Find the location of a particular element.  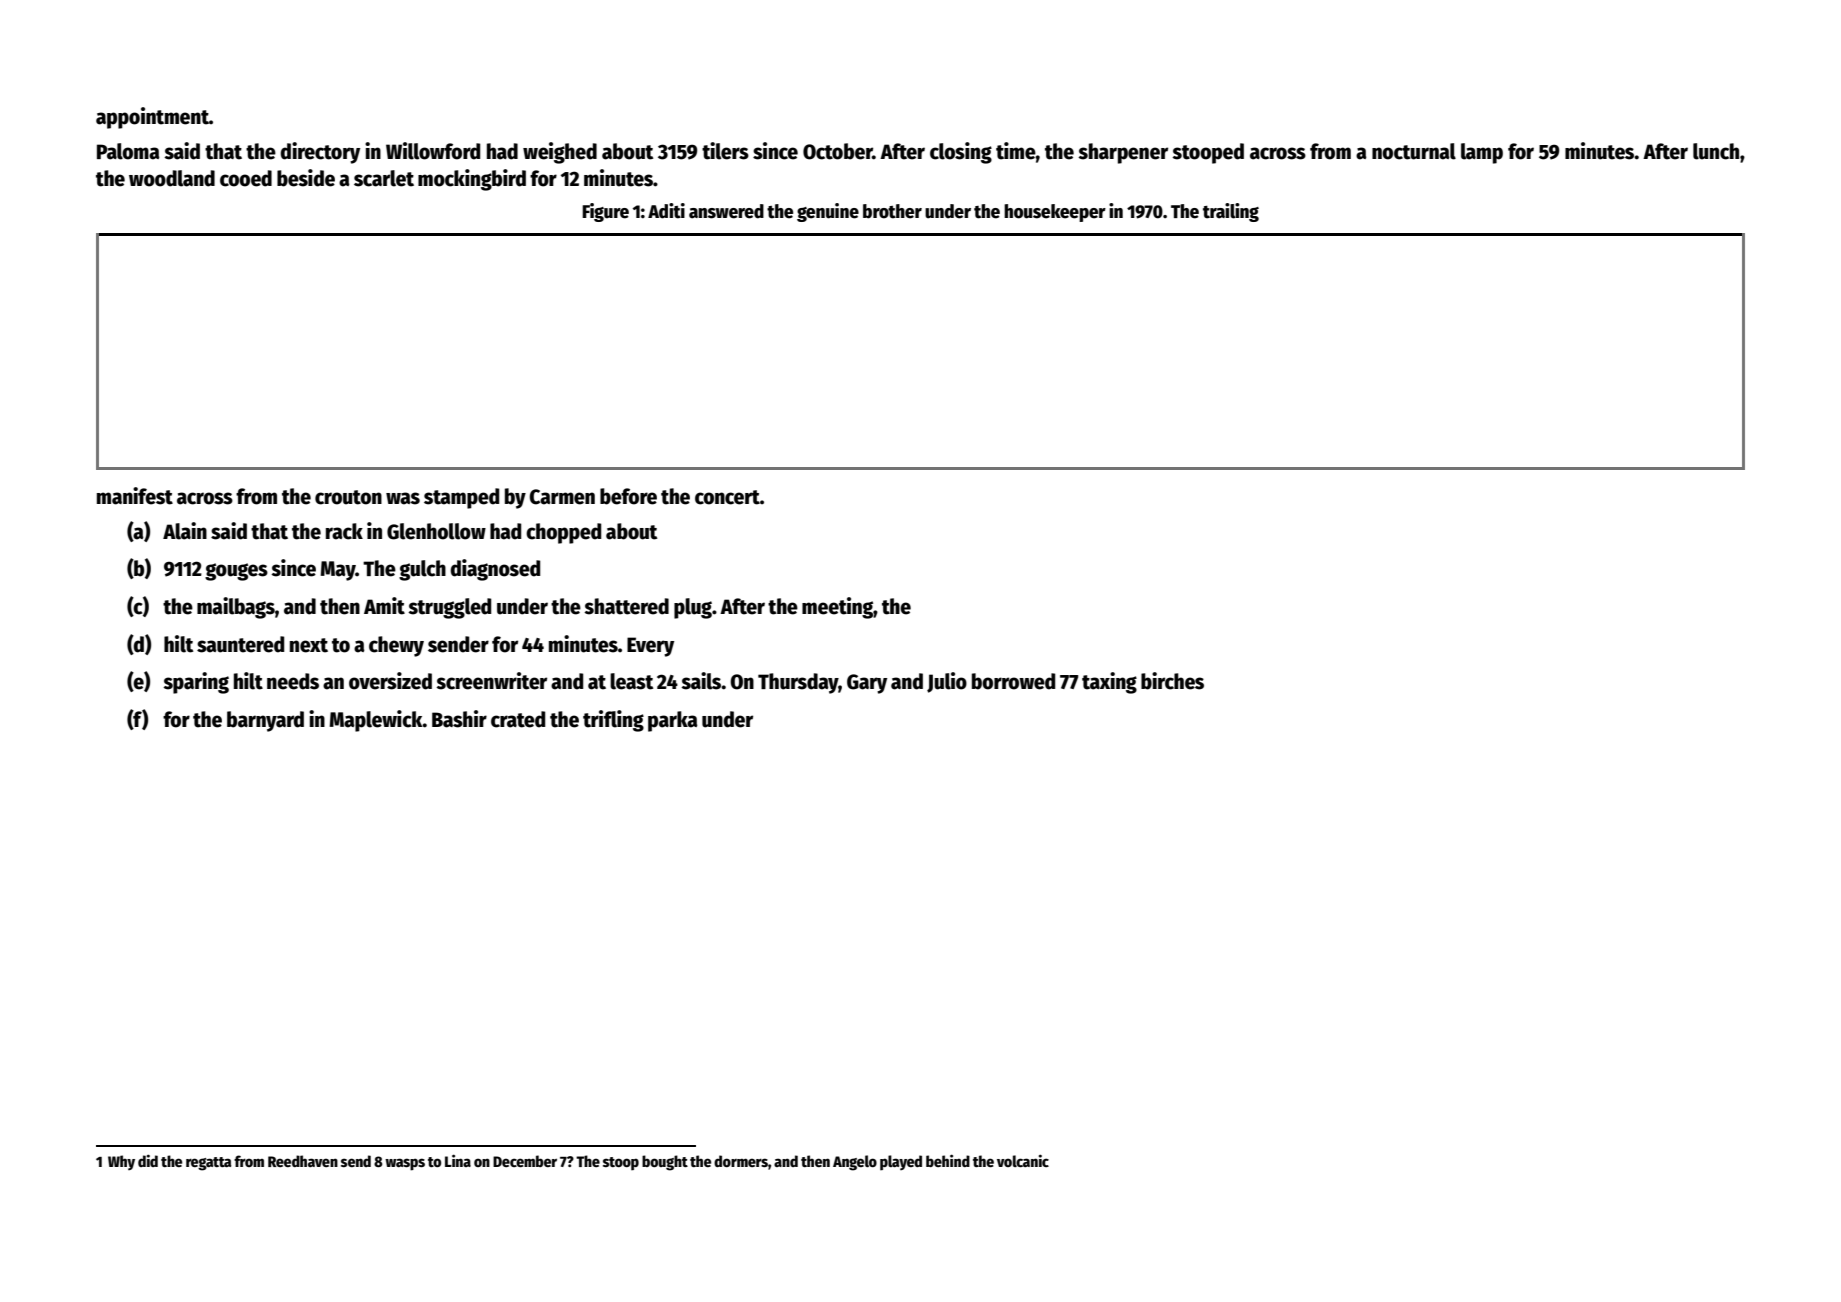

nocturnal is located at coordinates (1414, 151).
